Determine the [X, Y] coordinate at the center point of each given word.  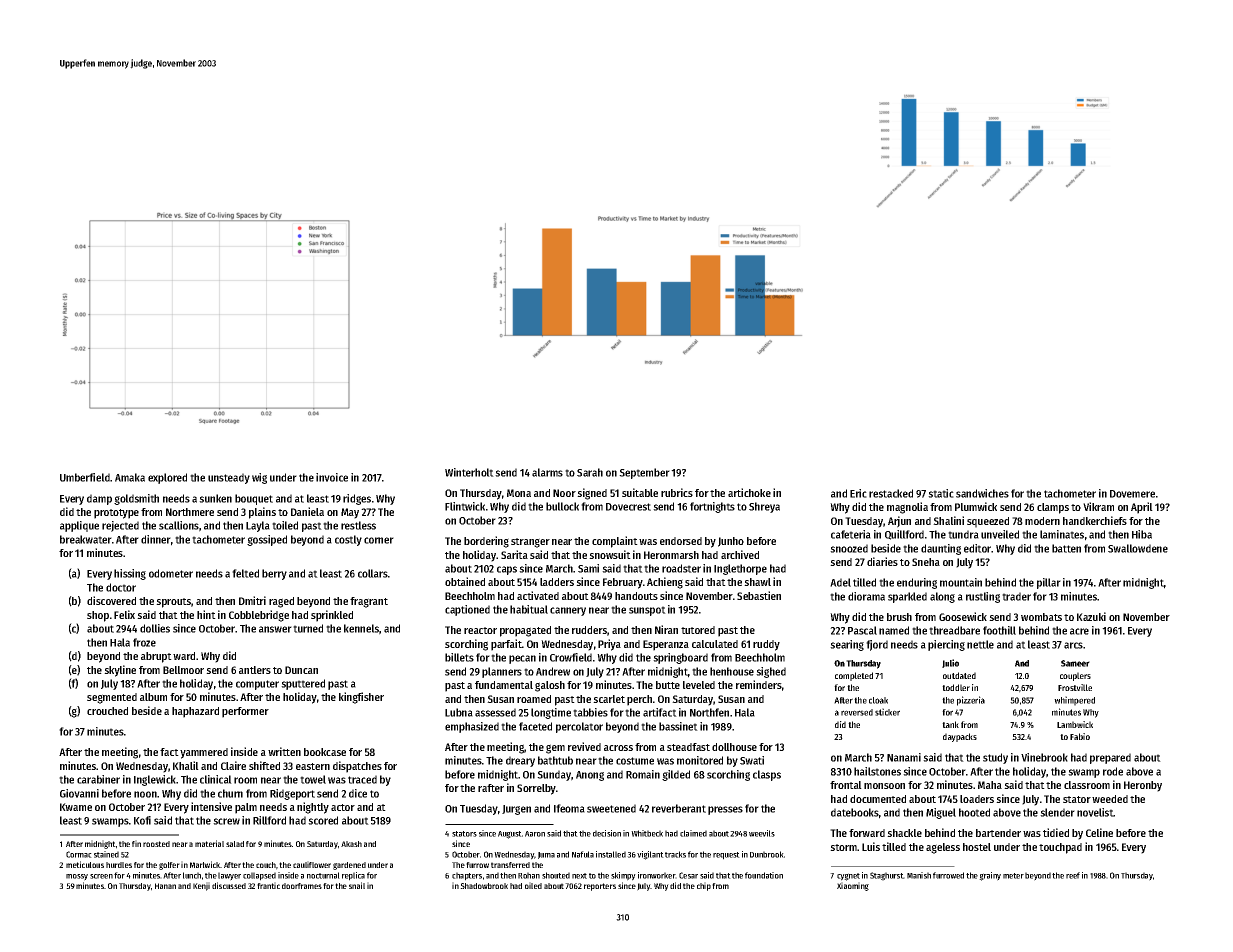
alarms [547, 472]
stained [106, 854]
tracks [675, 854]
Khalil [186, 765]
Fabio [1080, 736]
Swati [752, 760]
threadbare [954, 630]
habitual [529, 609]
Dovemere [1132, 494]
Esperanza [666, 645]
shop [98, 616]
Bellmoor [183, 670]
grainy [990, 876]
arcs [1073, 645]
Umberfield [85, 477]
